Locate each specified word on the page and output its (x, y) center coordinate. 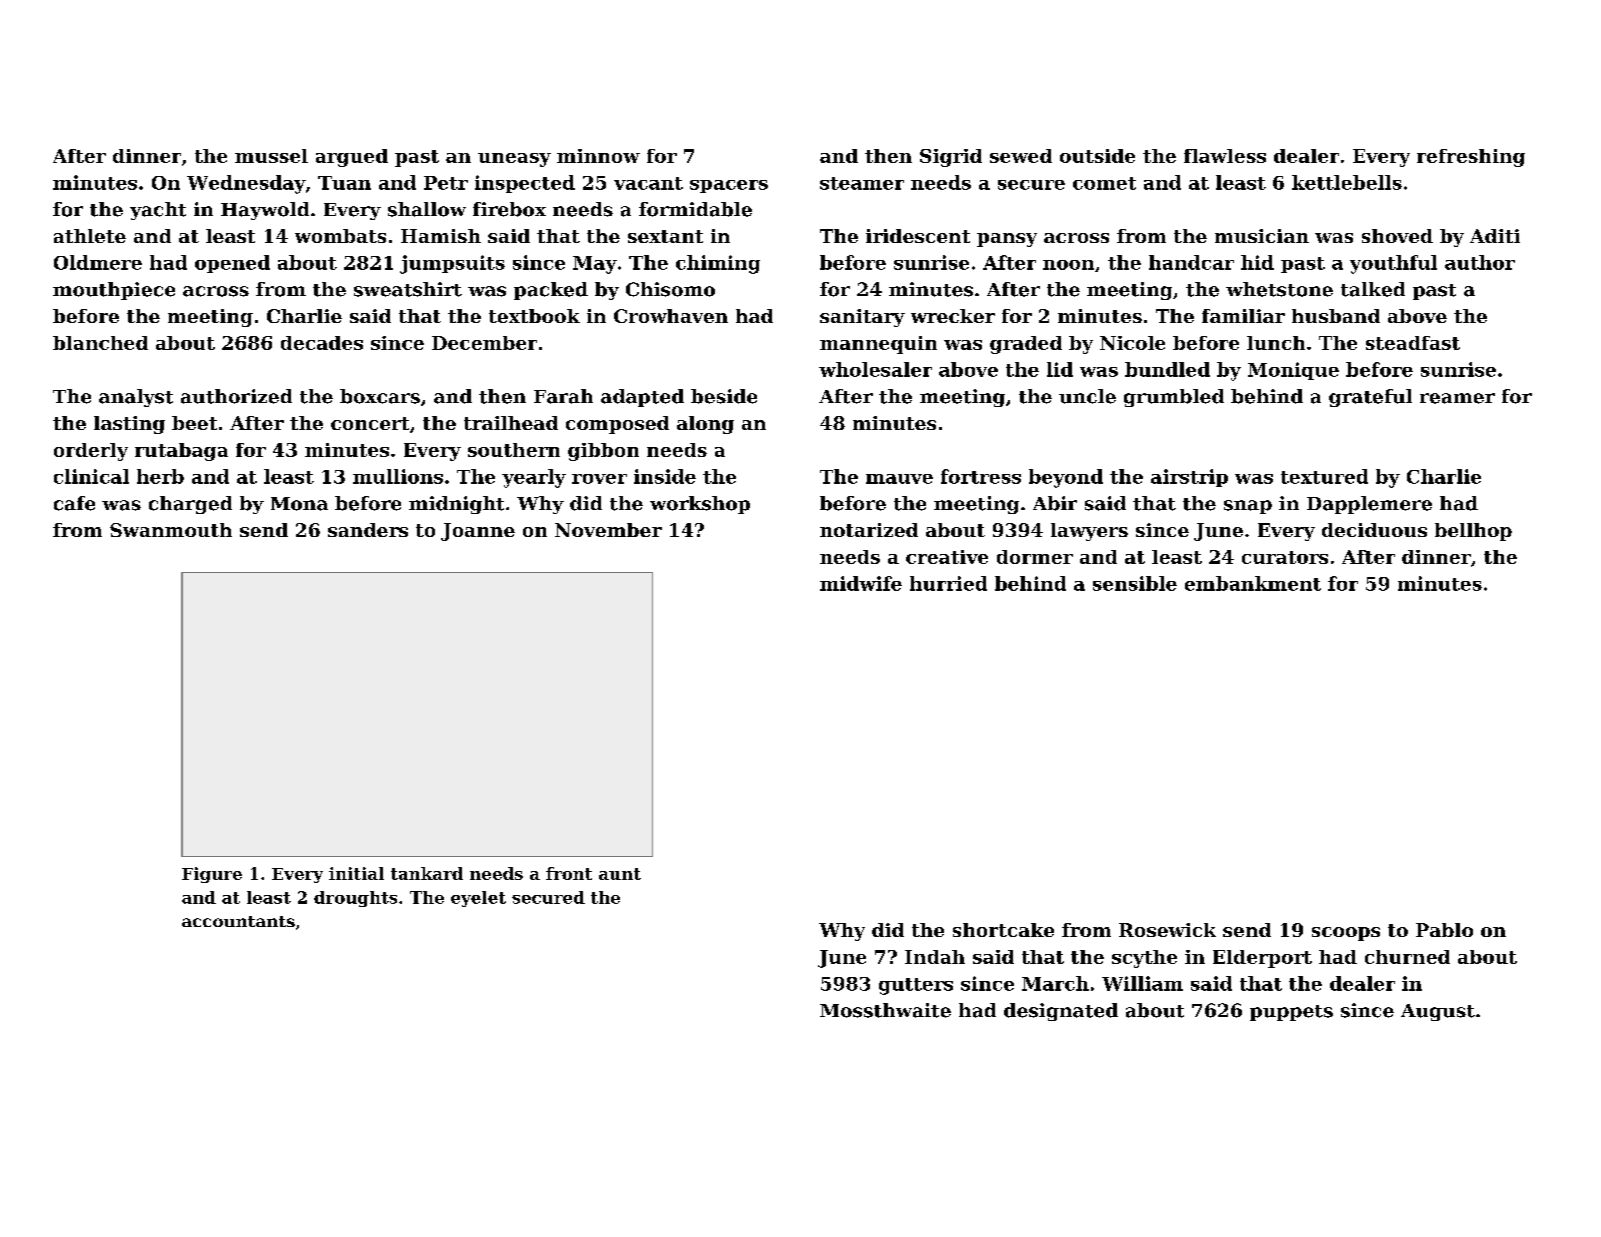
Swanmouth (171, 530)
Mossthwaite (885, 1010)
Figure (212, 875)
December (484, 343)
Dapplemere (1369, 505)
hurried (948, 583)
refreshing (1471, 158)
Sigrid (951, 158)
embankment (1253, 583)
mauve (899, 479)
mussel (271, 156)
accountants (238, 921)
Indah (935, 957)
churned (1407, 957)
